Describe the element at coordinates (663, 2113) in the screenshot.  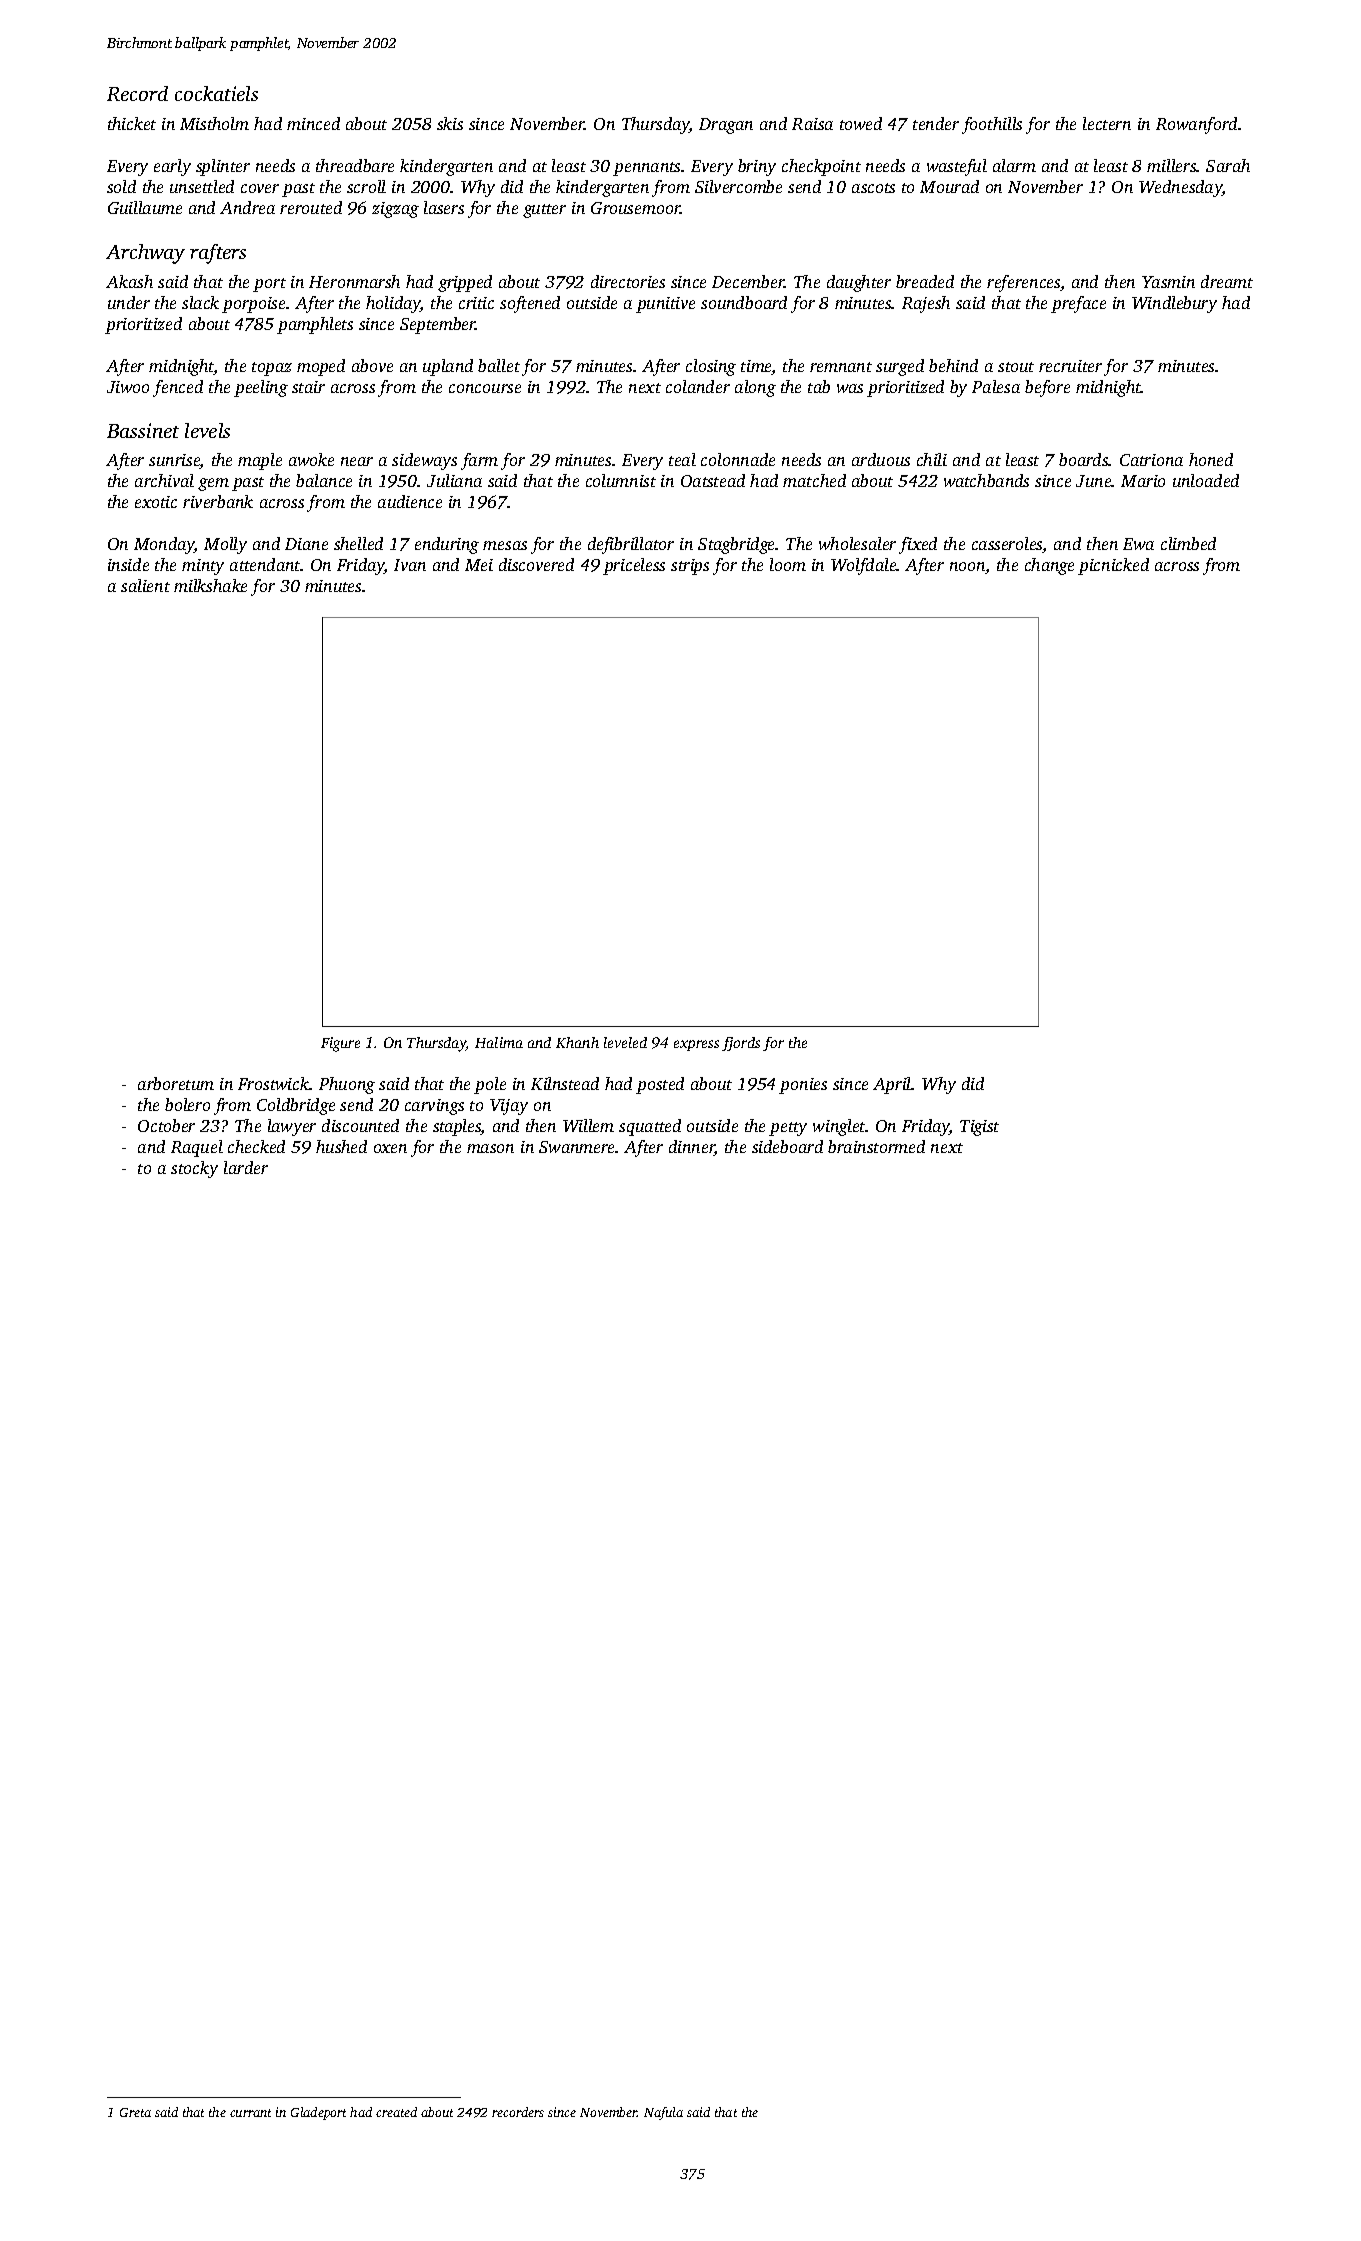
I see `Nafula` at that location.
